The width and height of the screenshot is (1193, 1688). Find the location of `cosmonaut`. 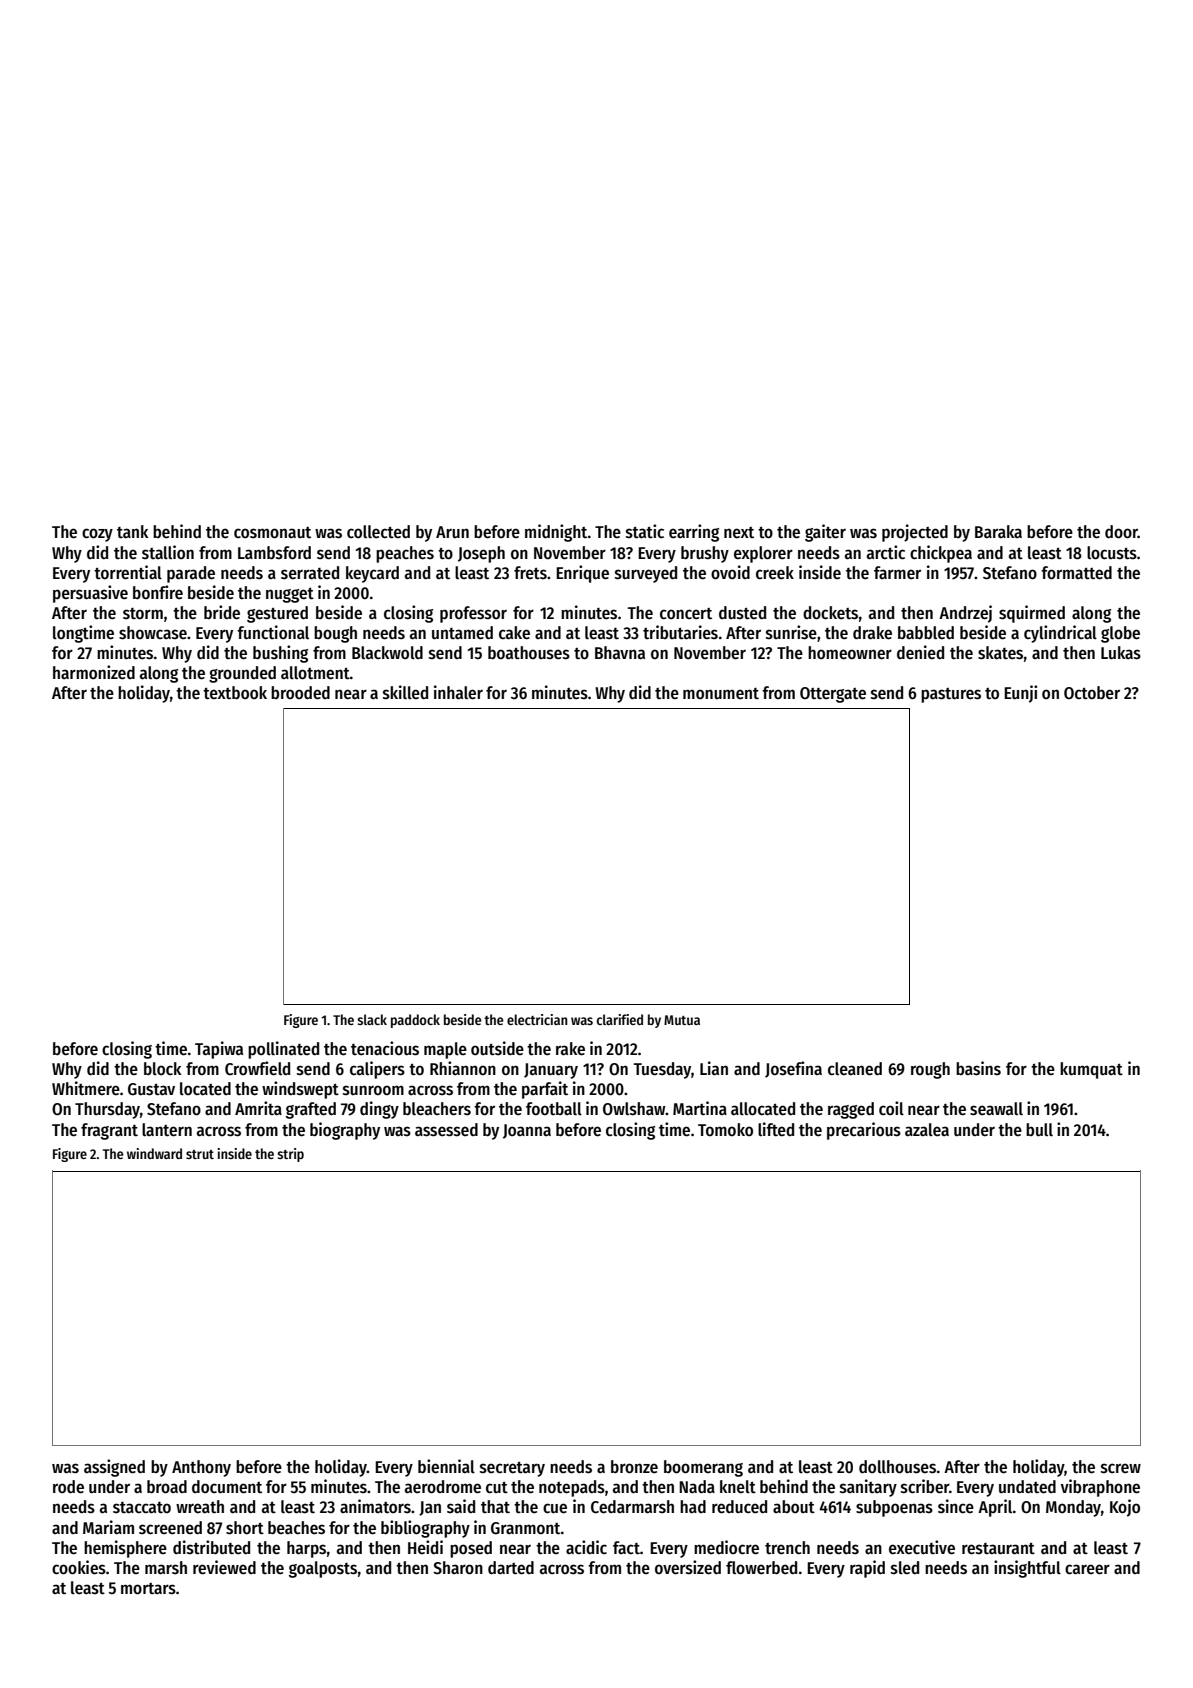

cosmonaut is located at coordinates (272, 533).
